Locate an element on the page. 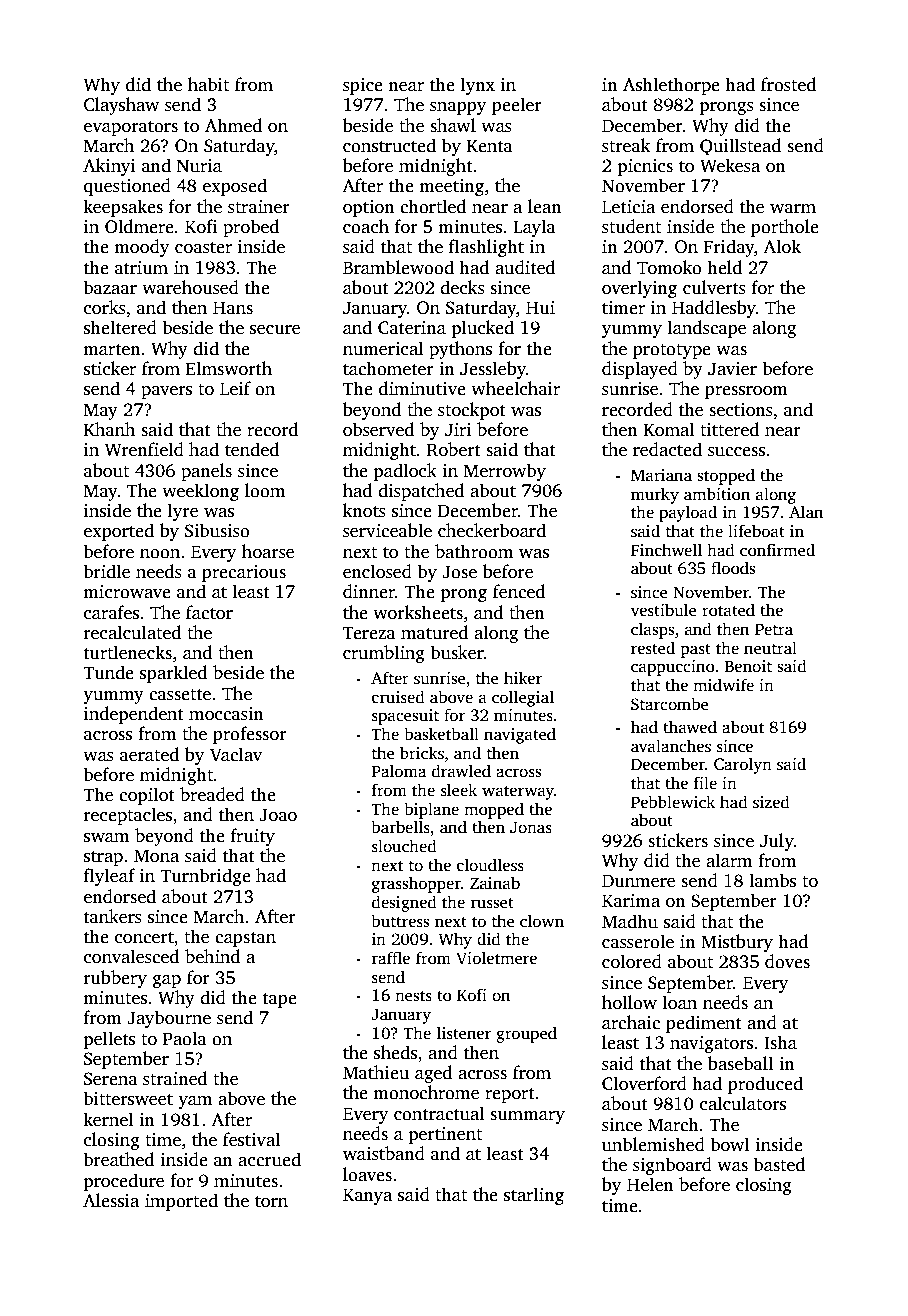 The height and width of the document is (1316, 908). exposed is located at coordinates (235, 187).
